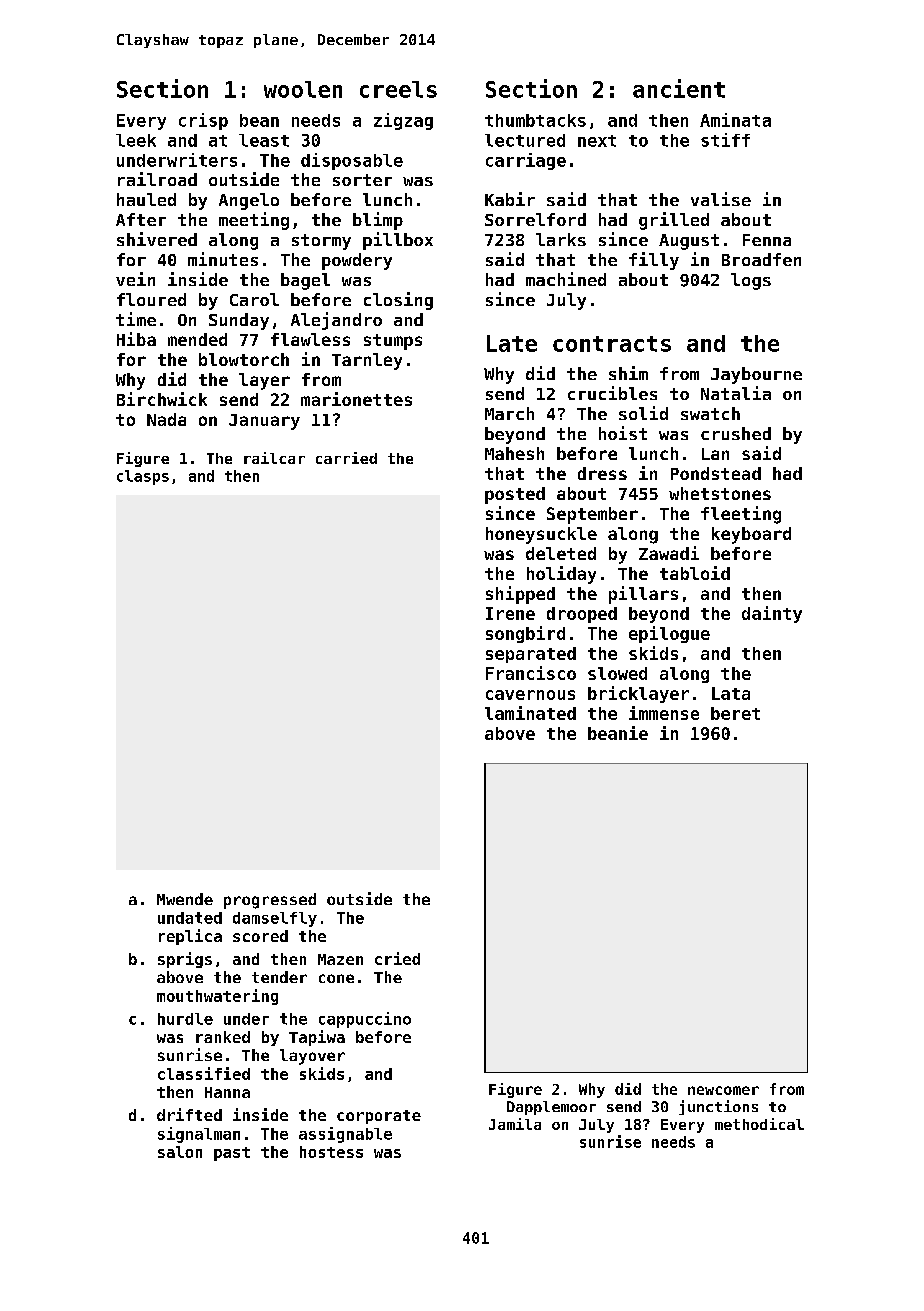 Image resolution: width=924 pixels, height=1311 pixels. Describe the element at coordinates (203, 121) in the screenshot. I see `crisp` at that location.
